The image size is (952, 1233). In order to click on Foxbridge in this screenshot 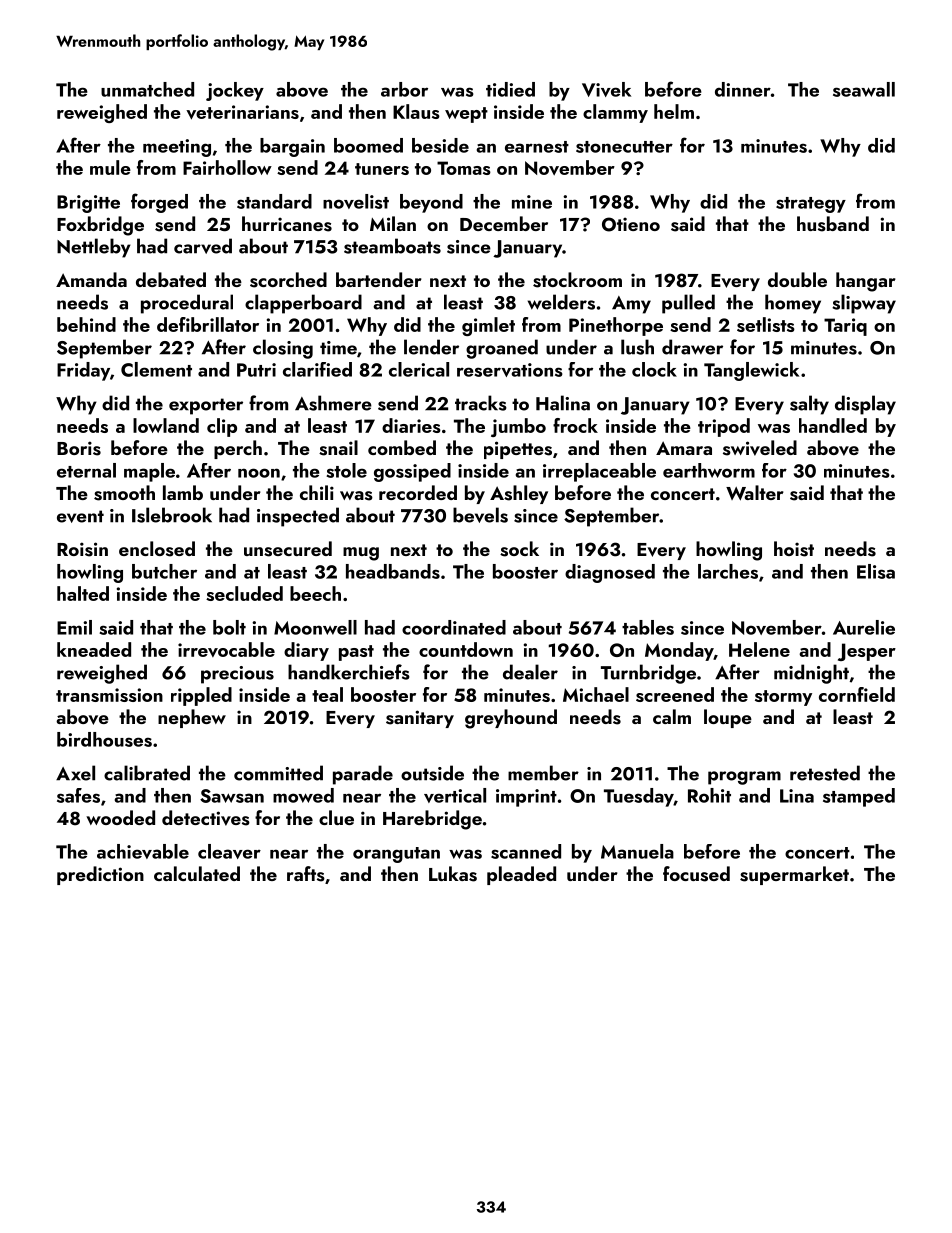, I will do `click(100, 226)`.
